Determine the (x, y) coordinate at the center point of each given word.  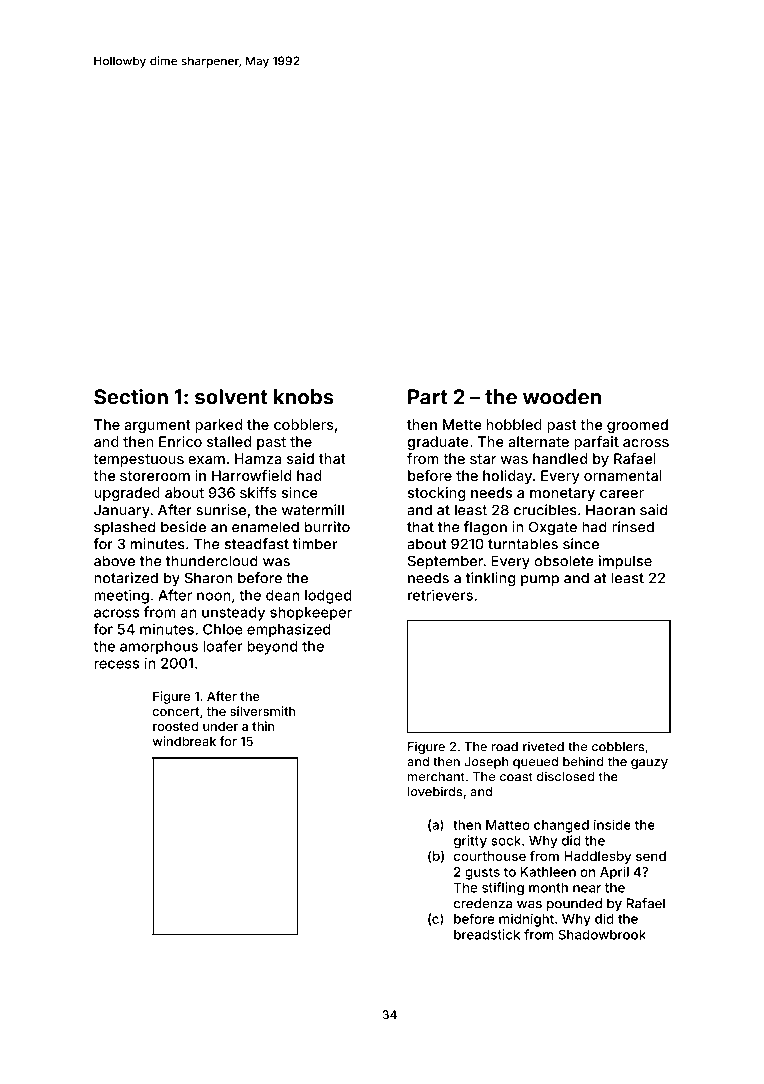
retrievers (440, 595)
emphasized (288, 630)
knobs (304, 397)
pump (540, 580)
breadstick (487, 934)
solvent (231, 397)
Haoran (610, 510)
